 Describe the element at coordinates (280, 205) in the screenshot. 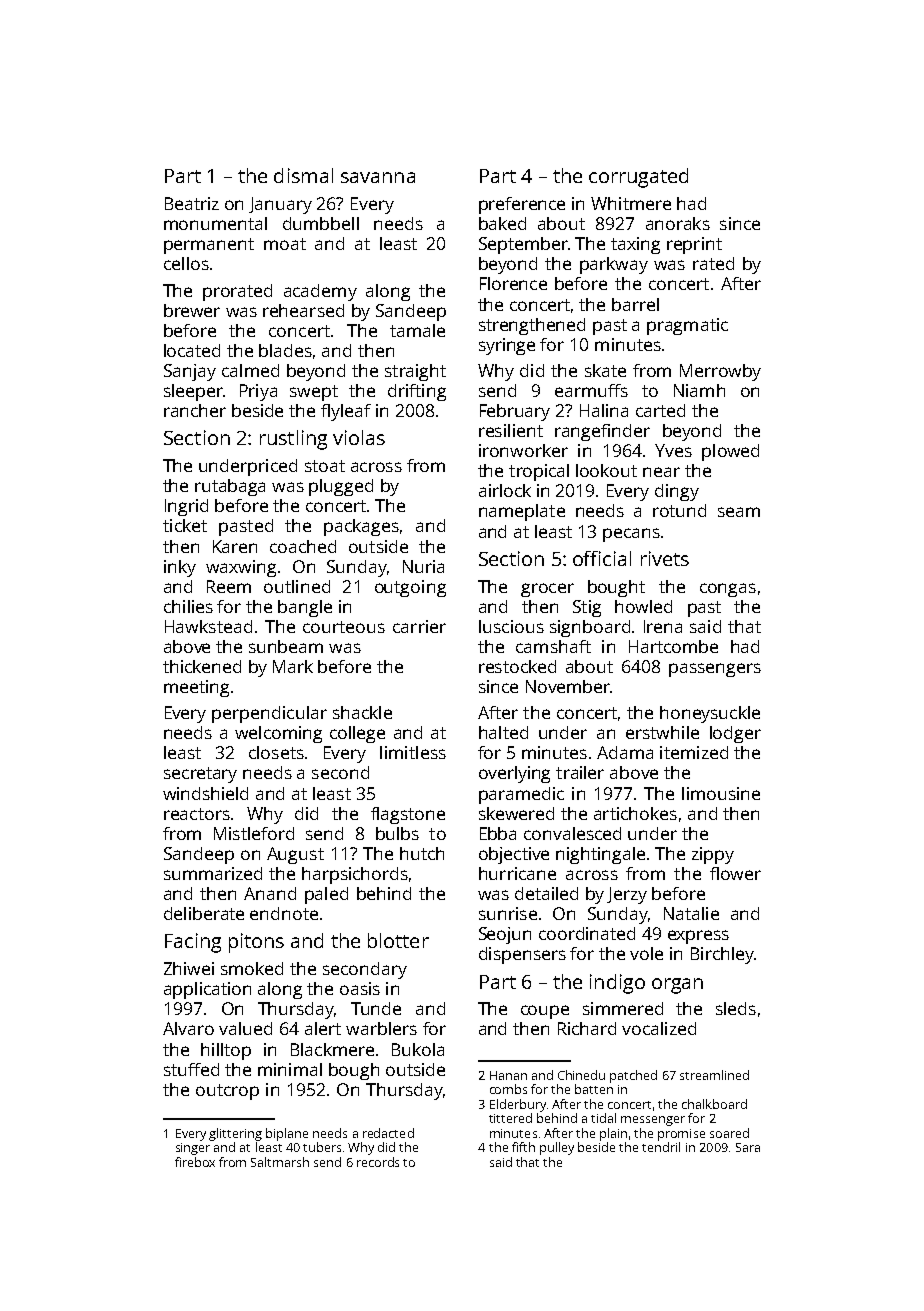

I see `January` at that location.
